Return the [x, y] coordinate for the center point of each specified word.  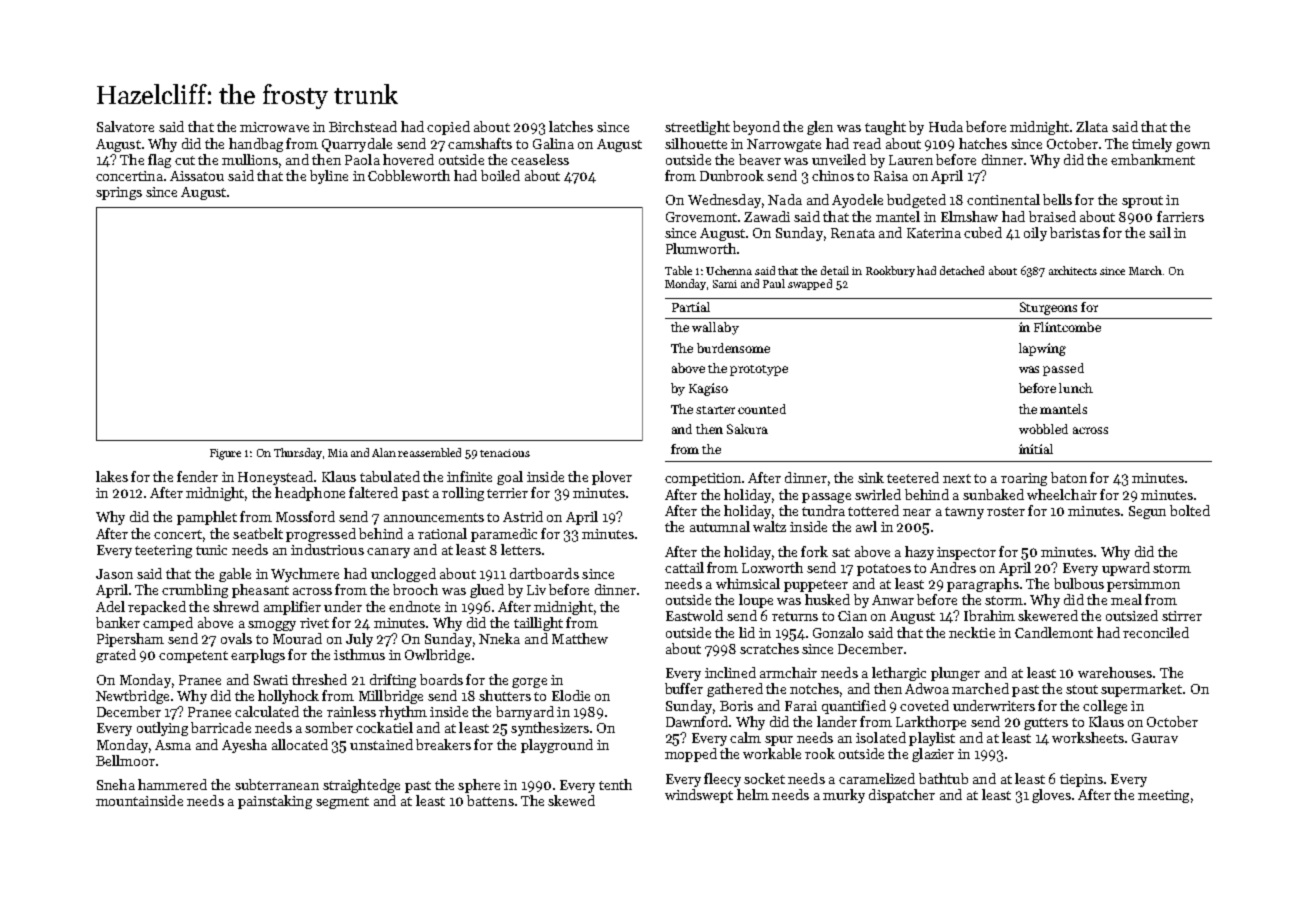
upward [1126, 569]
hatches [983, 143]
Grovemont [701, 217]
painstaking [275, 802]
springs [119, 193]
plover [612, 478]
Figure [225, 454]
